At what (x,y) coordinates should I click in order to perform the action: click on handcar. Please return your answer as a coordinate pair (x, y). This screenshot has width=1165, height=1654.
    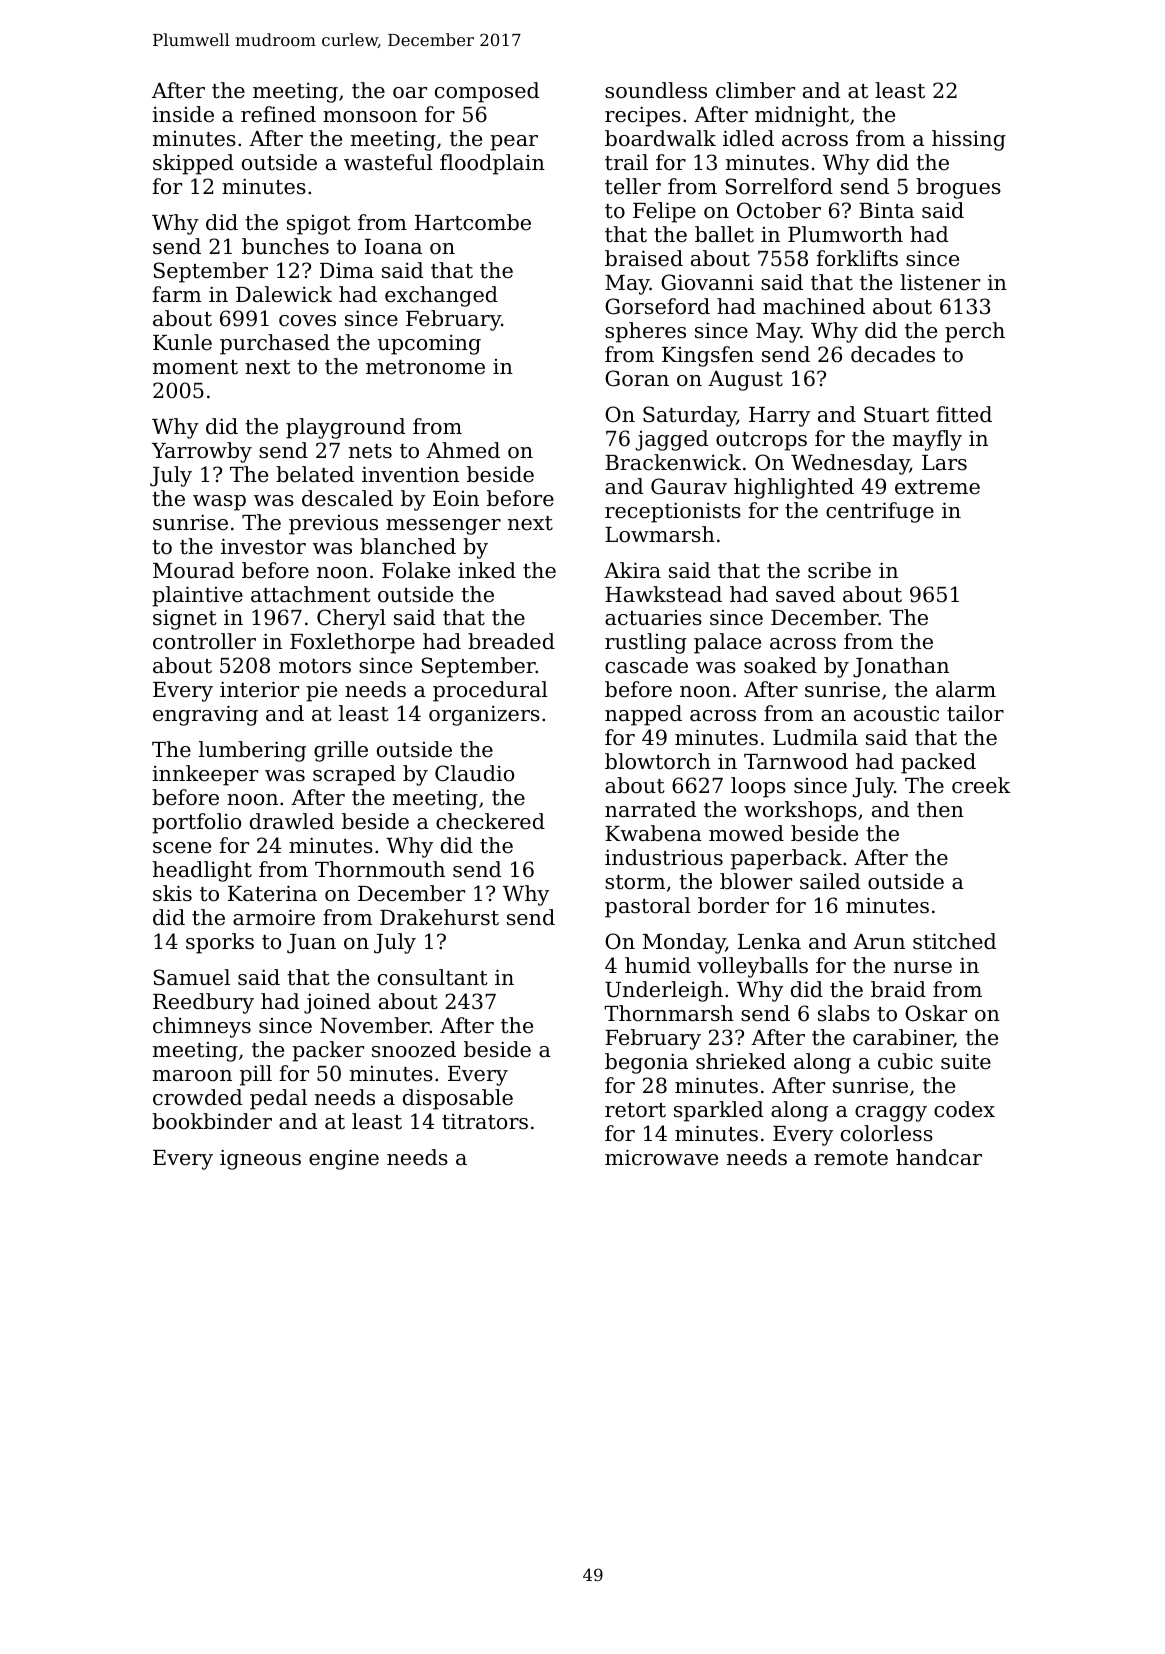
    Looking at the image, I should click on (939, 1157).
